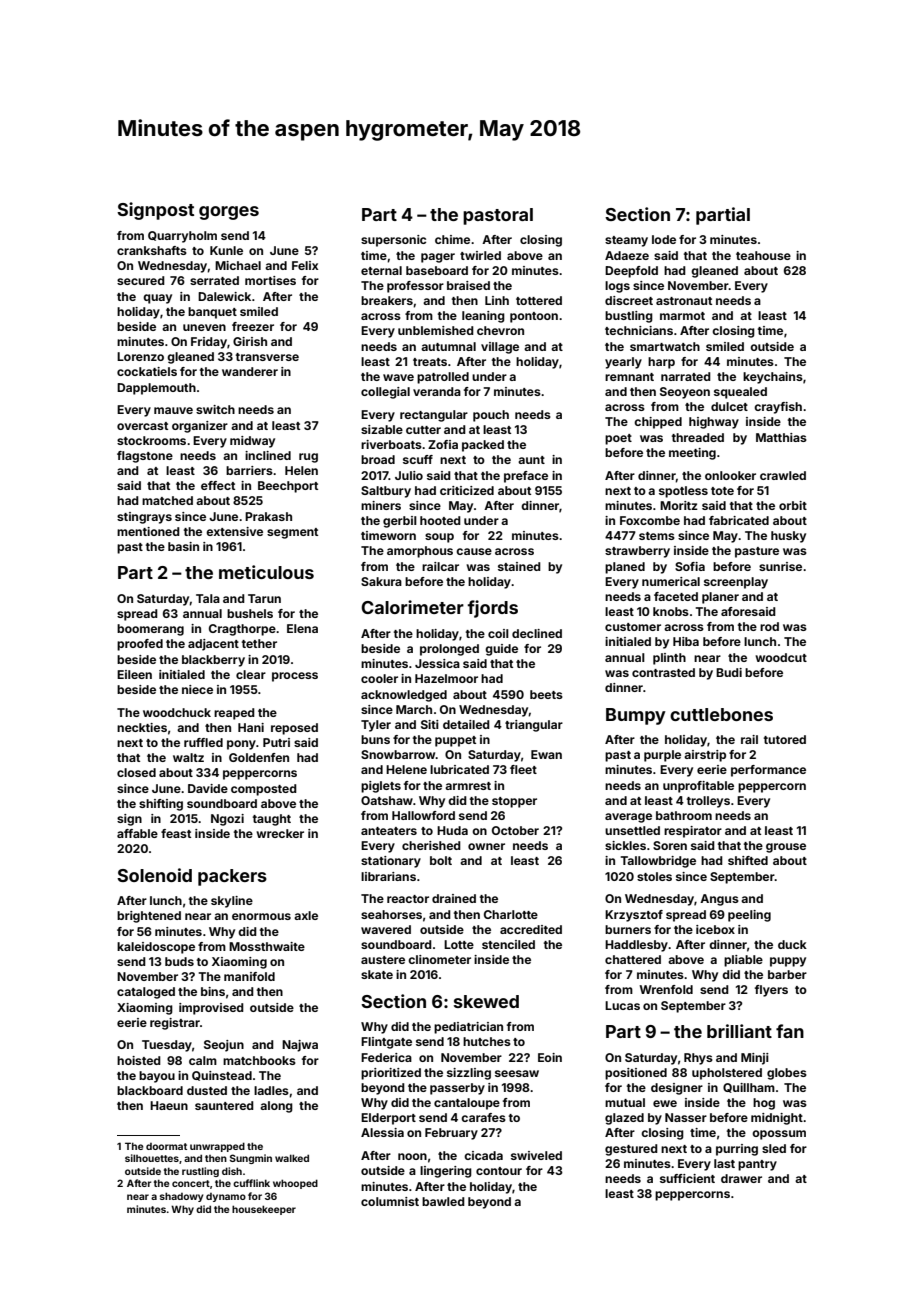 This screenshot has height=1308, width=924. What do you see at coordinates (222, 1076) in the screenshot?
I see `Quinstead` at bounding box center [222, 1076].
